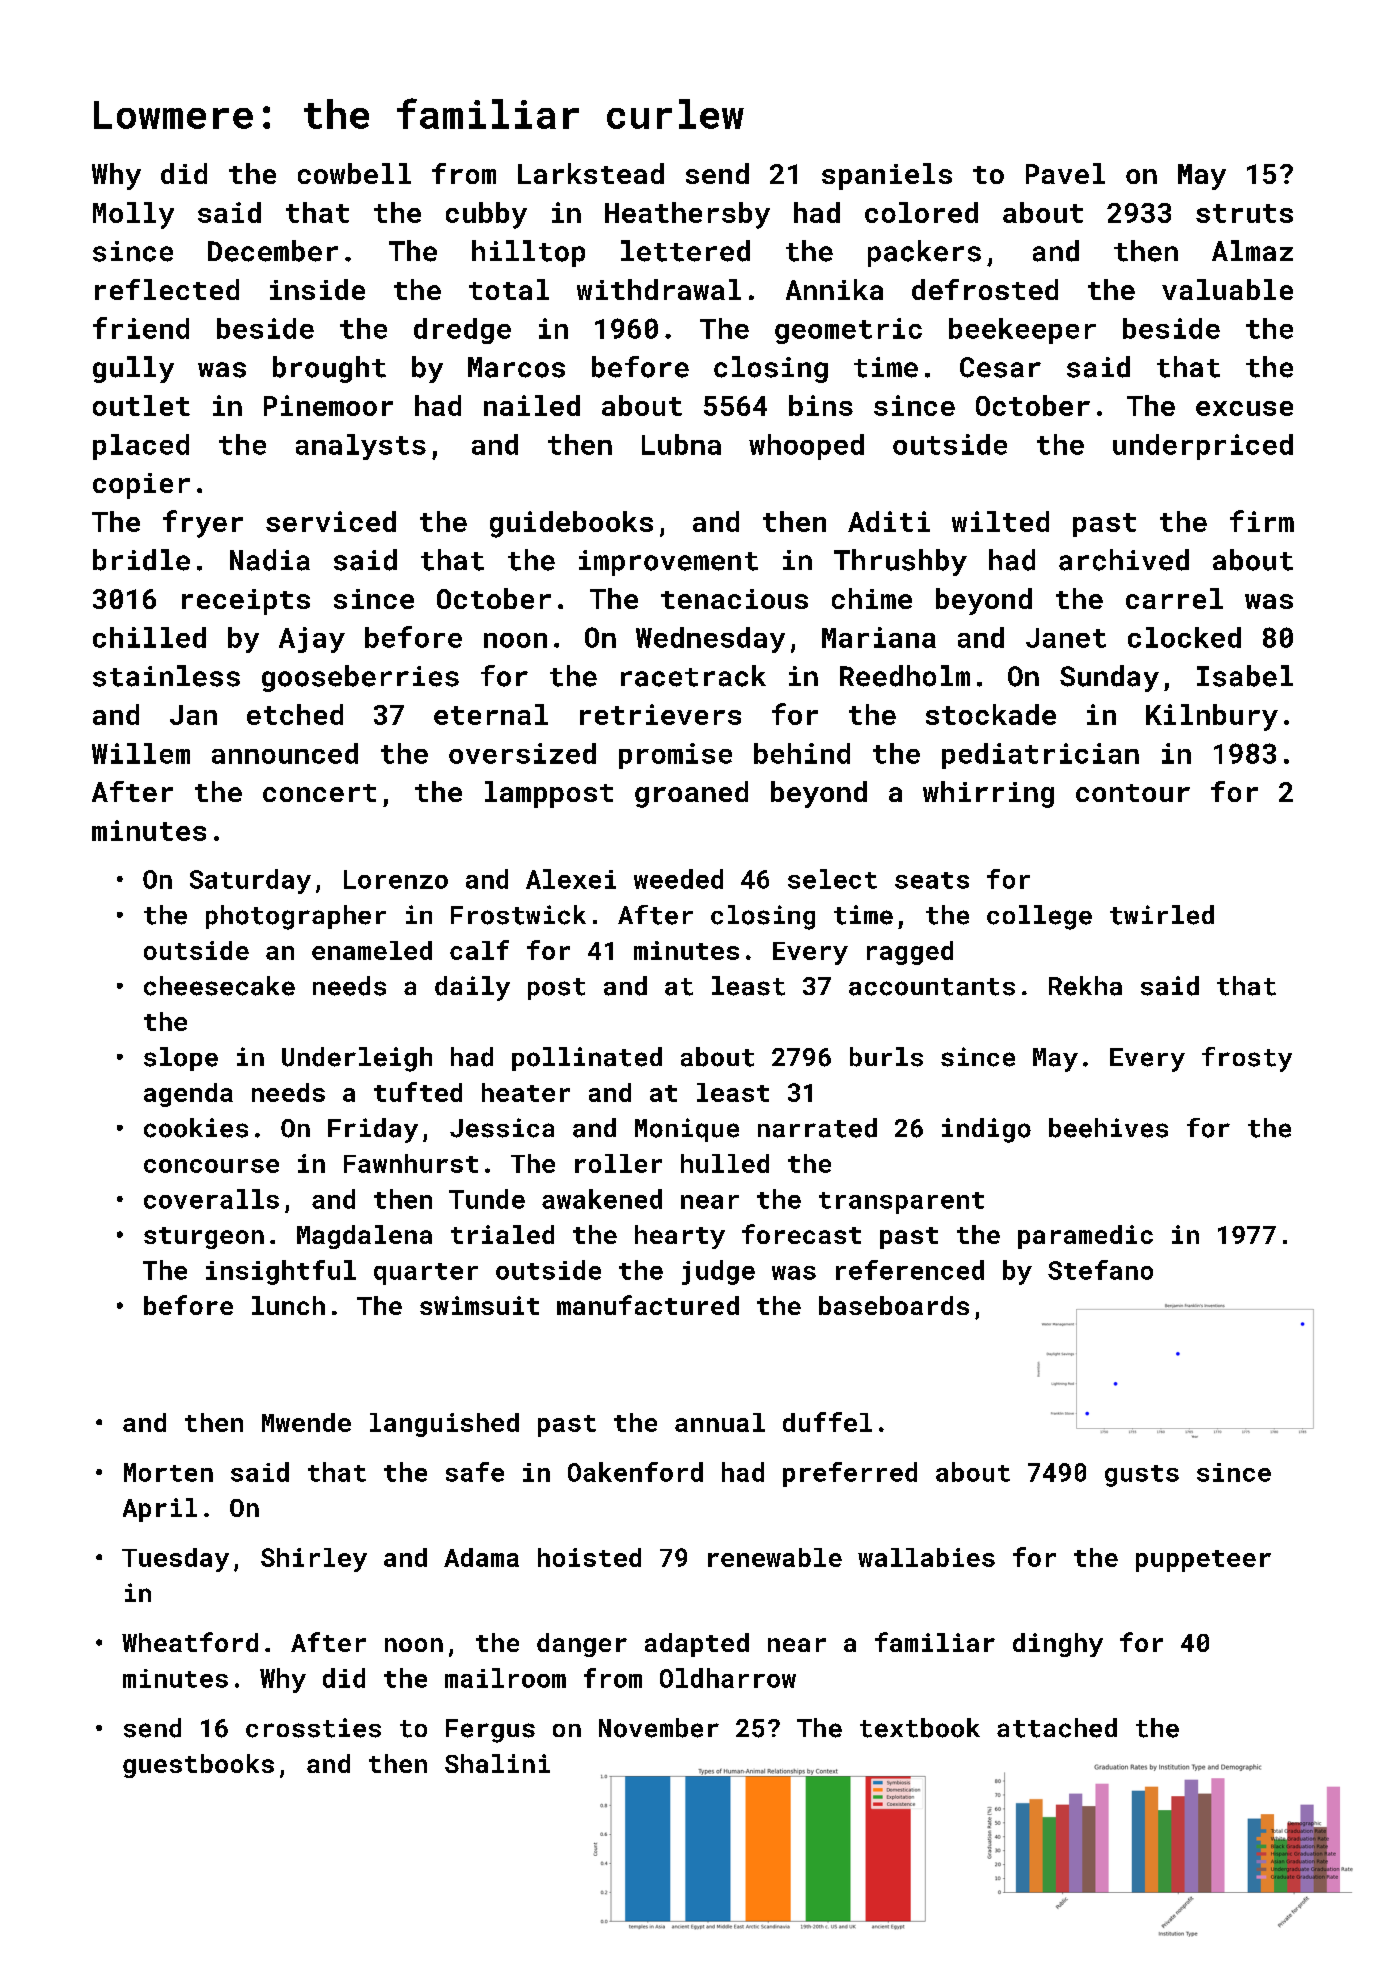 Image resolution: width=1386 pixels, height=1969 pixels. Describe the element at coordinates (1252, 250) in the image. I see `Almaz` at that location.
